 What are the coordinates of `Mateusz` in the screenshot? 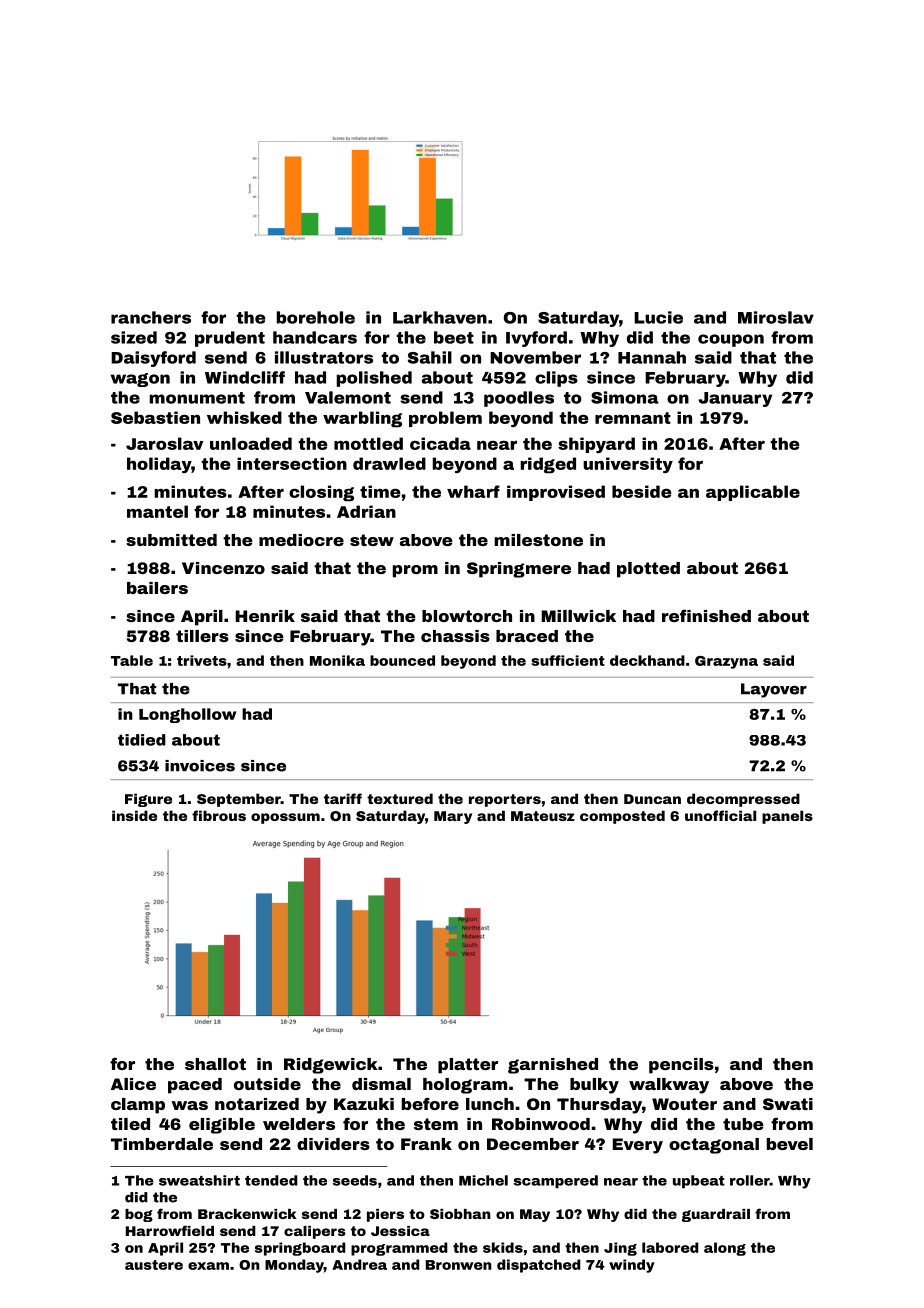 It's located at (543, 816).
